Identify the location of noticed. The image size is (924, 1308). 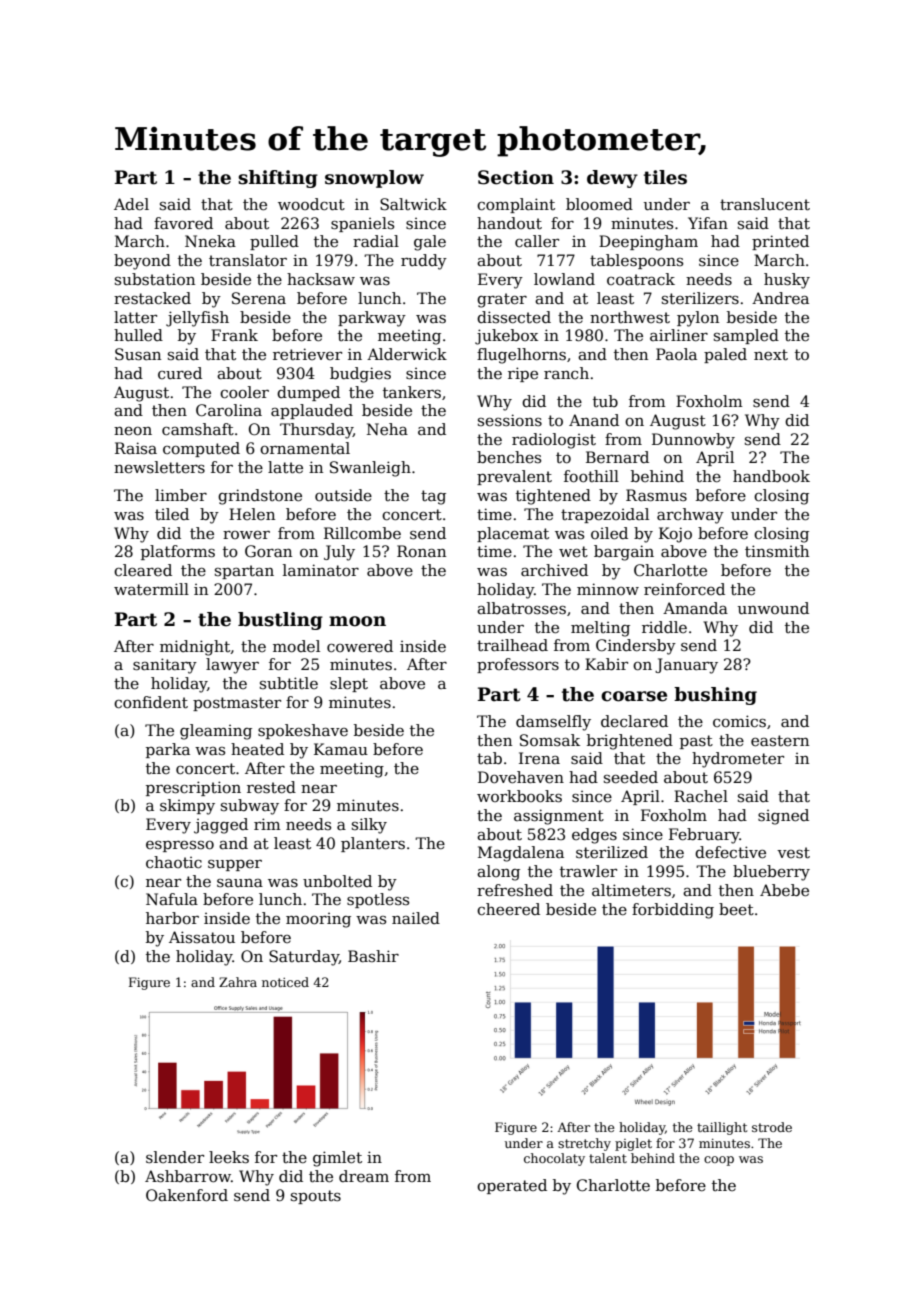
(285, 982).
